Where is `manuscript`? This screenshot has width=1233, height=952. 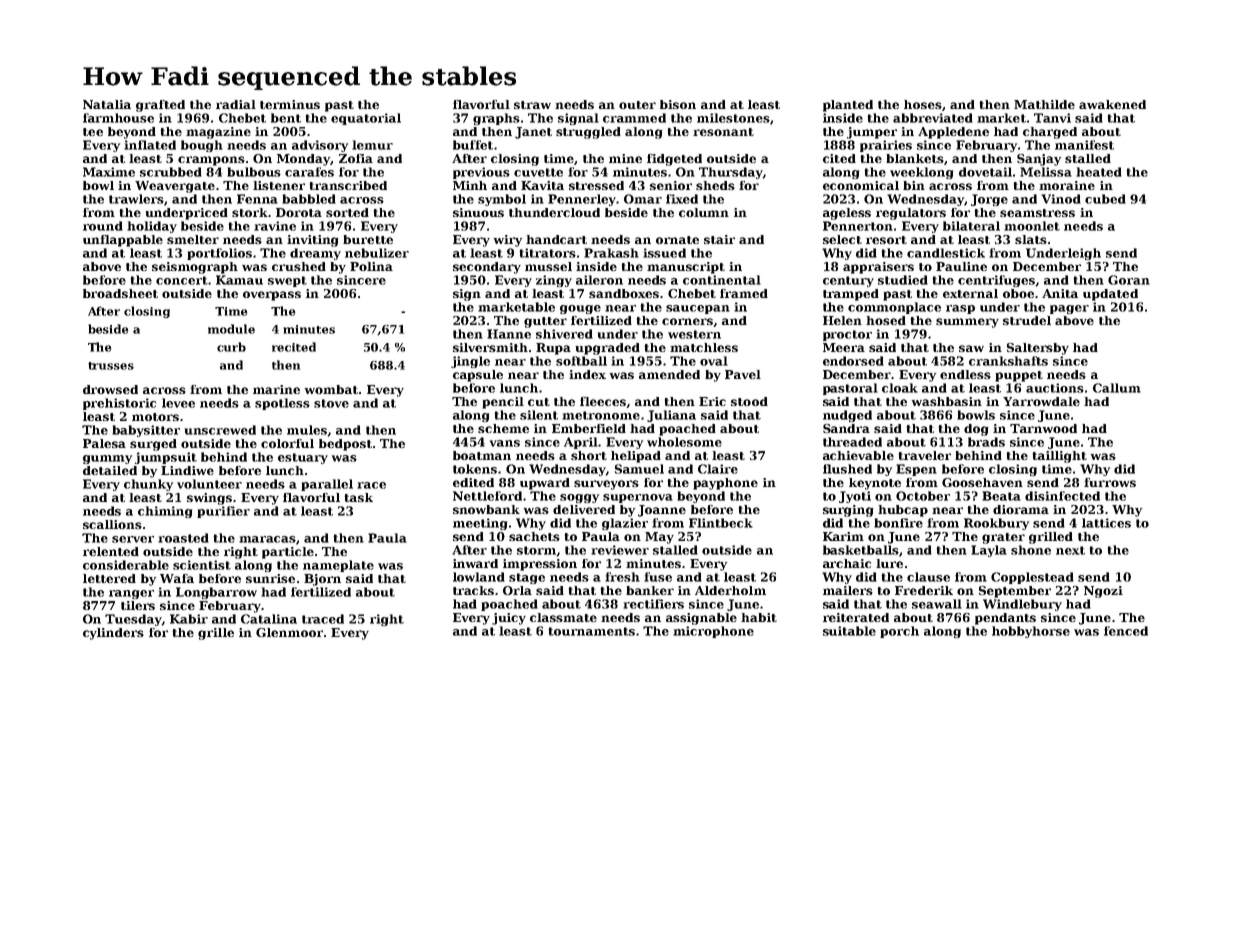
manuscript is located at coordinates (686, 268).
